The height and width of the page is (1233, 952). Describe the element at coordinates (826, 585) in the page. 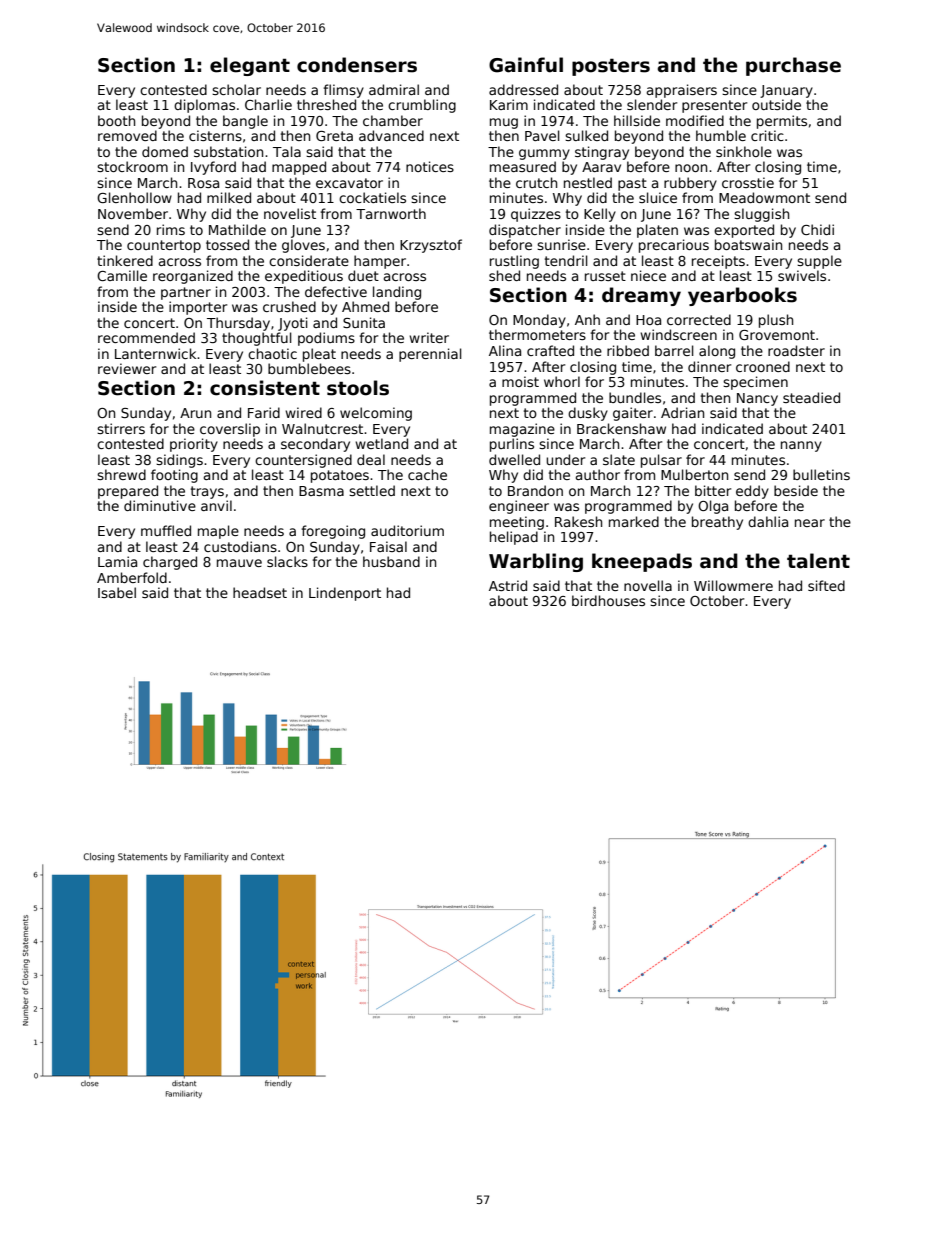

I see `sifted` at that location.
